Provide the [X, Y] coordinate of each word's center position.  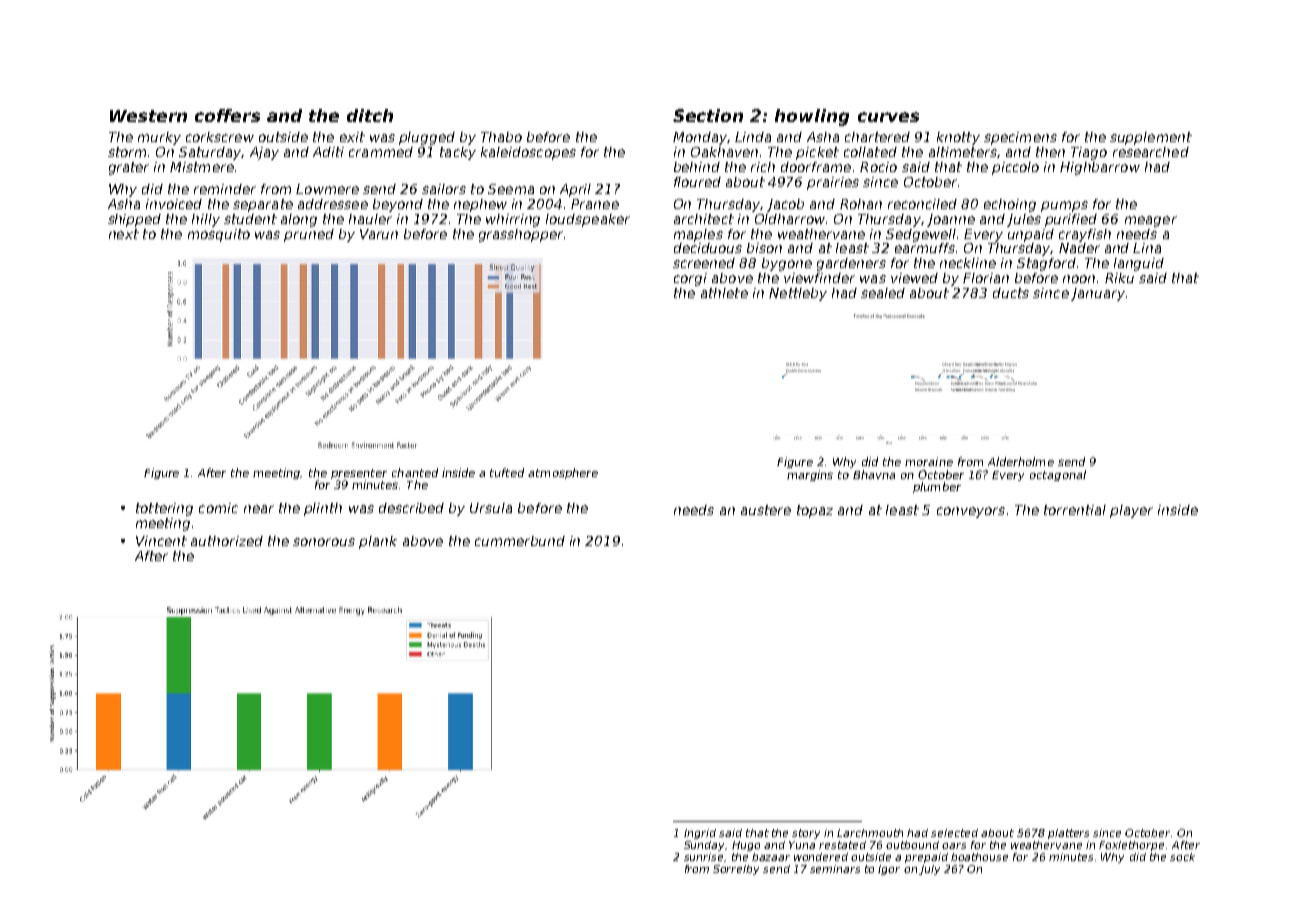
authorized [227, 541]
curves [888, 117]
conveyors [971, 512]
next [124, 234]
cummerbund [520, 541]
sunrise [703, 857]
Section [708, 115]
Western [148, 116]
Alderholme [1021, 461]
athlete [724, 293]
